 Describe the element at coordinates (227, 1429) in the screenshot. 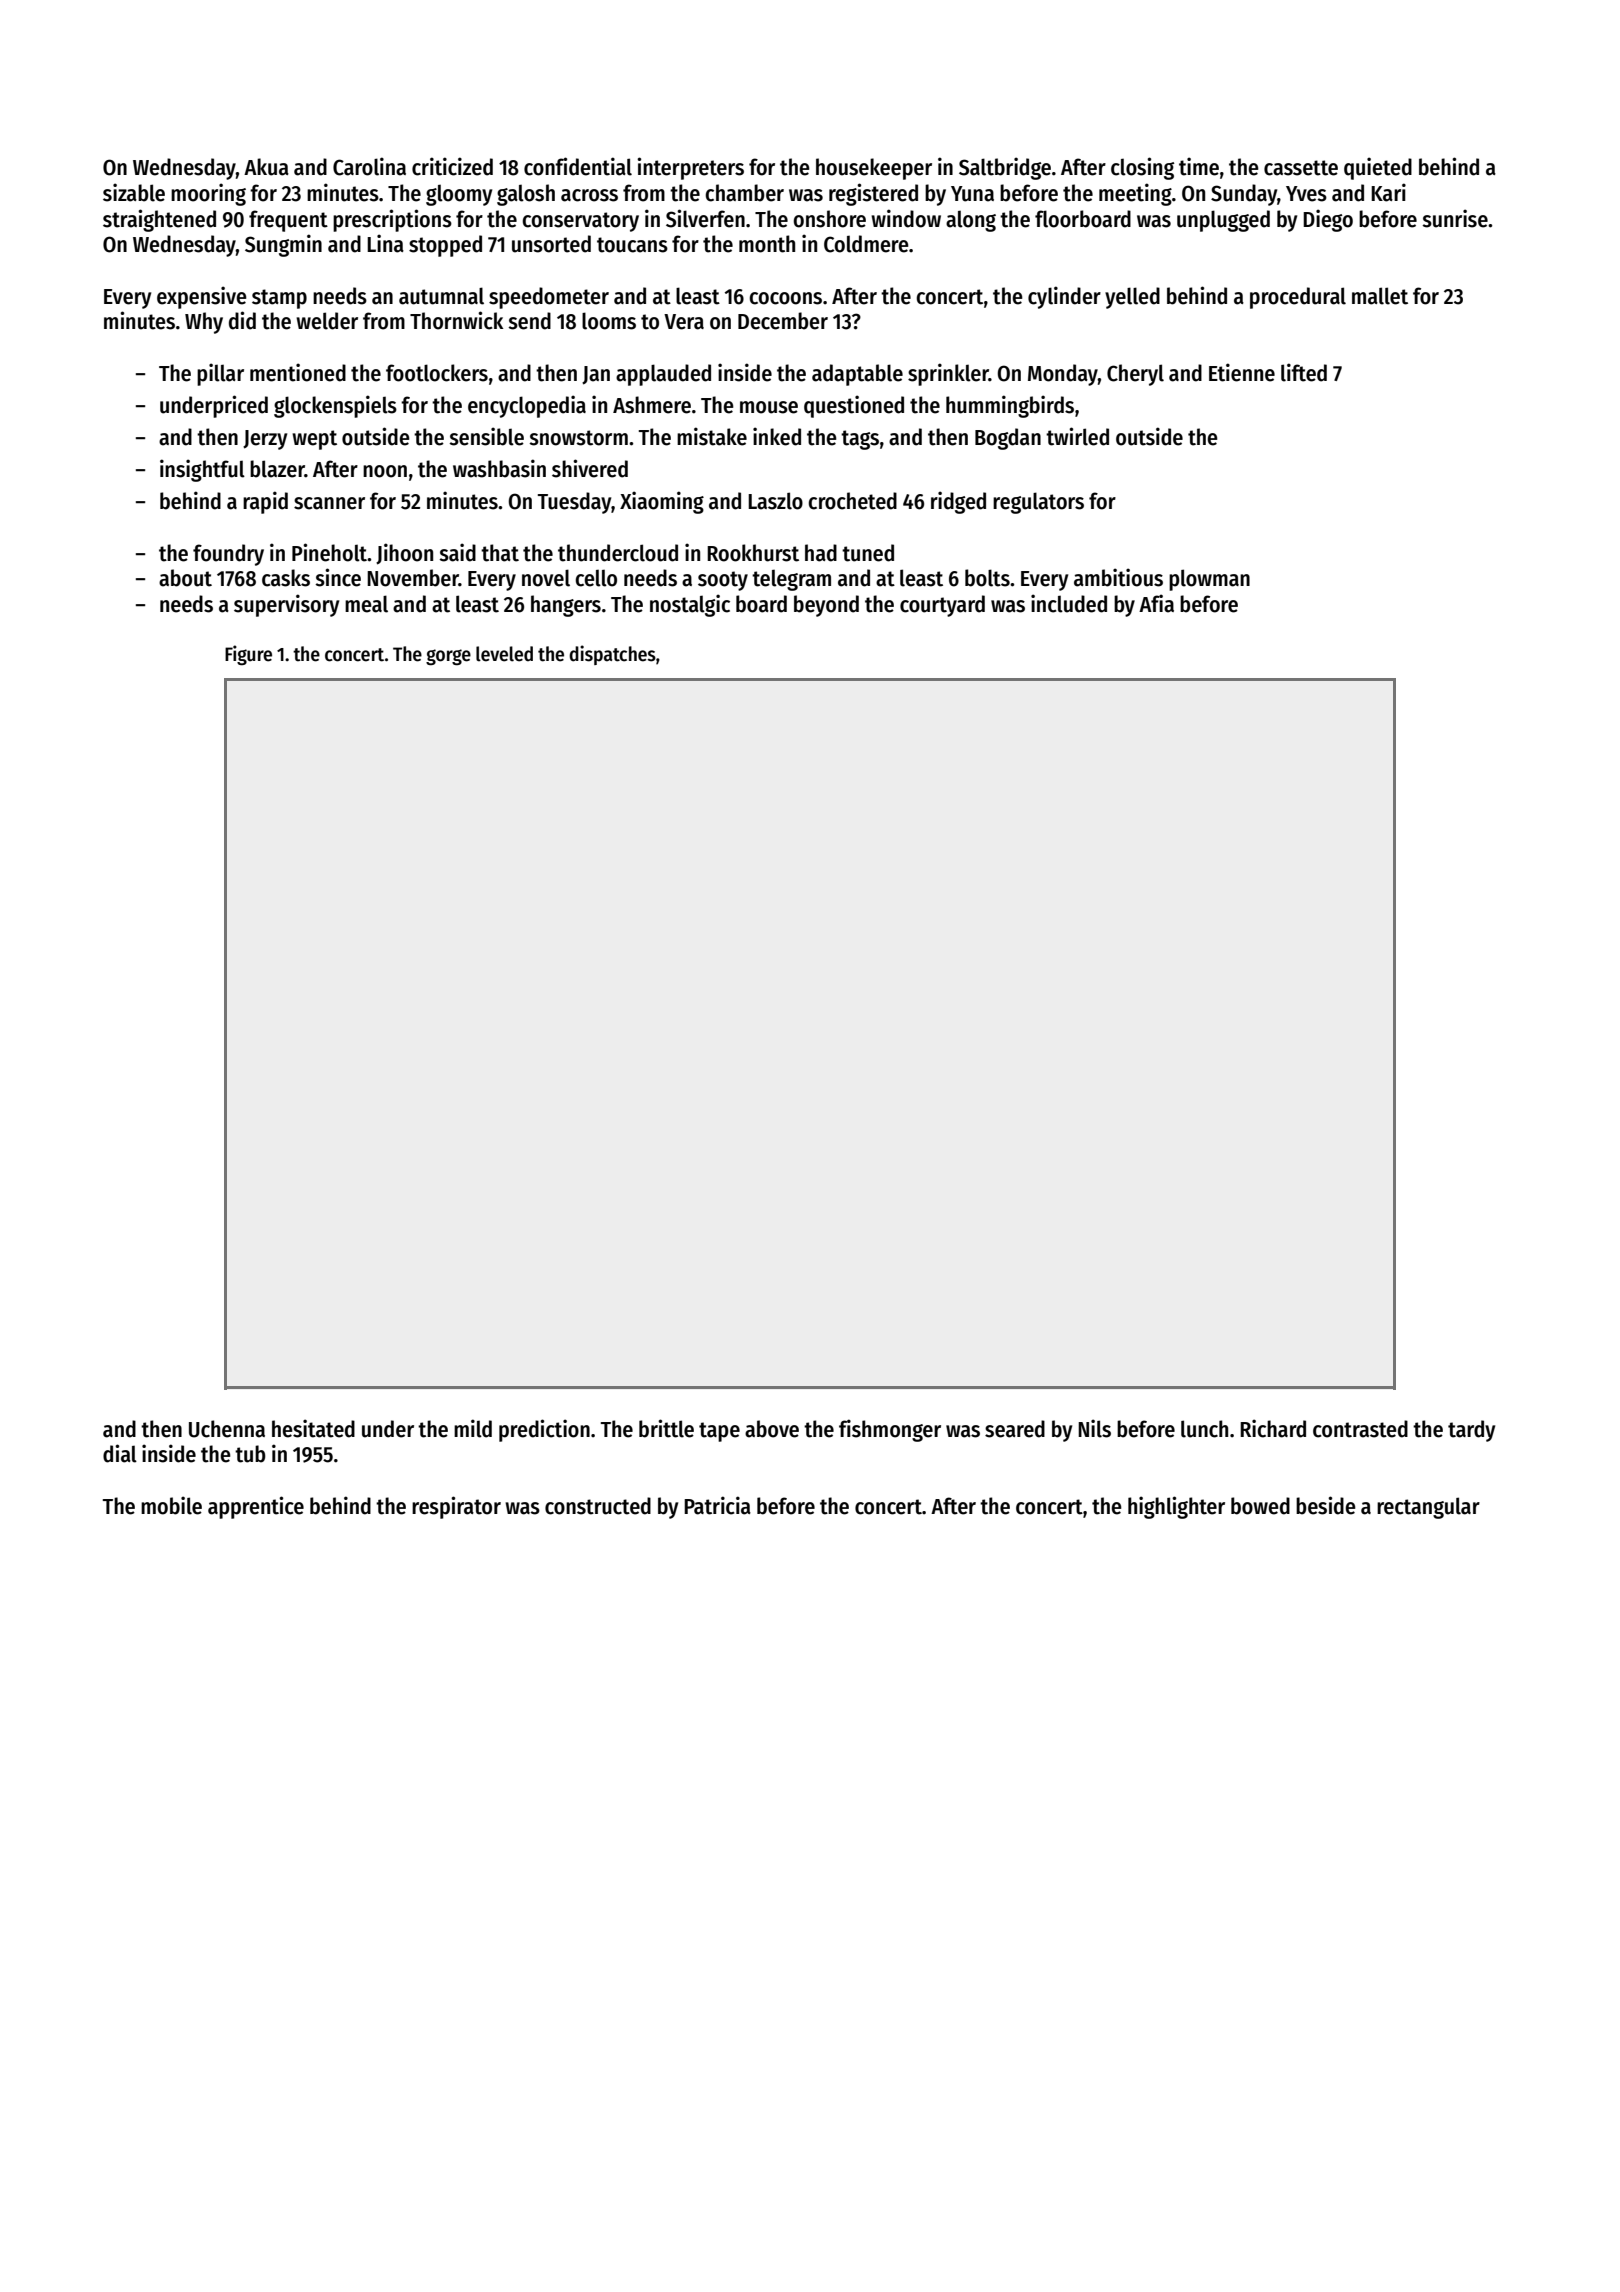

I see `Uchenna` at that location.
